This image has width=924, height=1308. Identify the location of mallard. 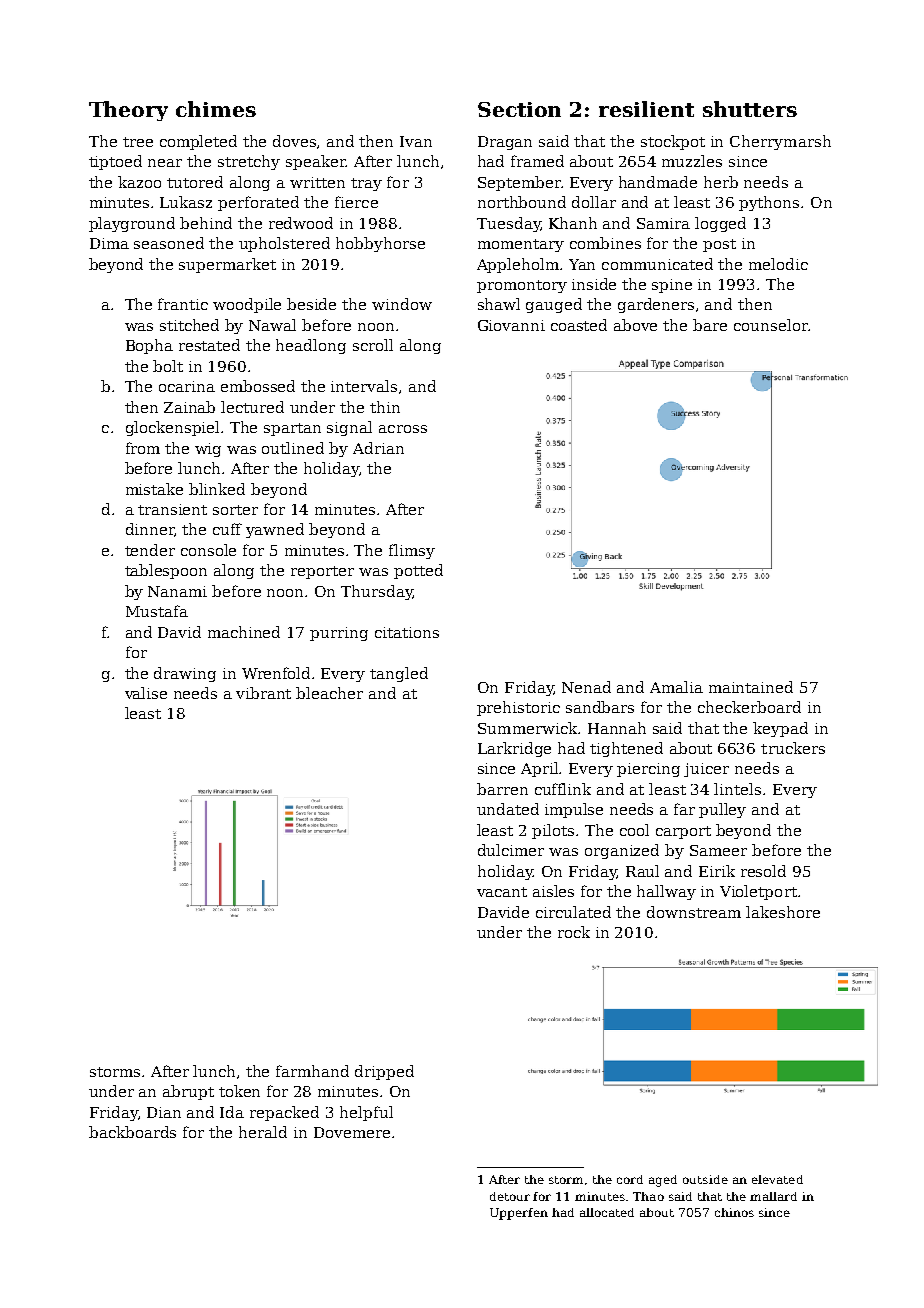
(773, 1196).
